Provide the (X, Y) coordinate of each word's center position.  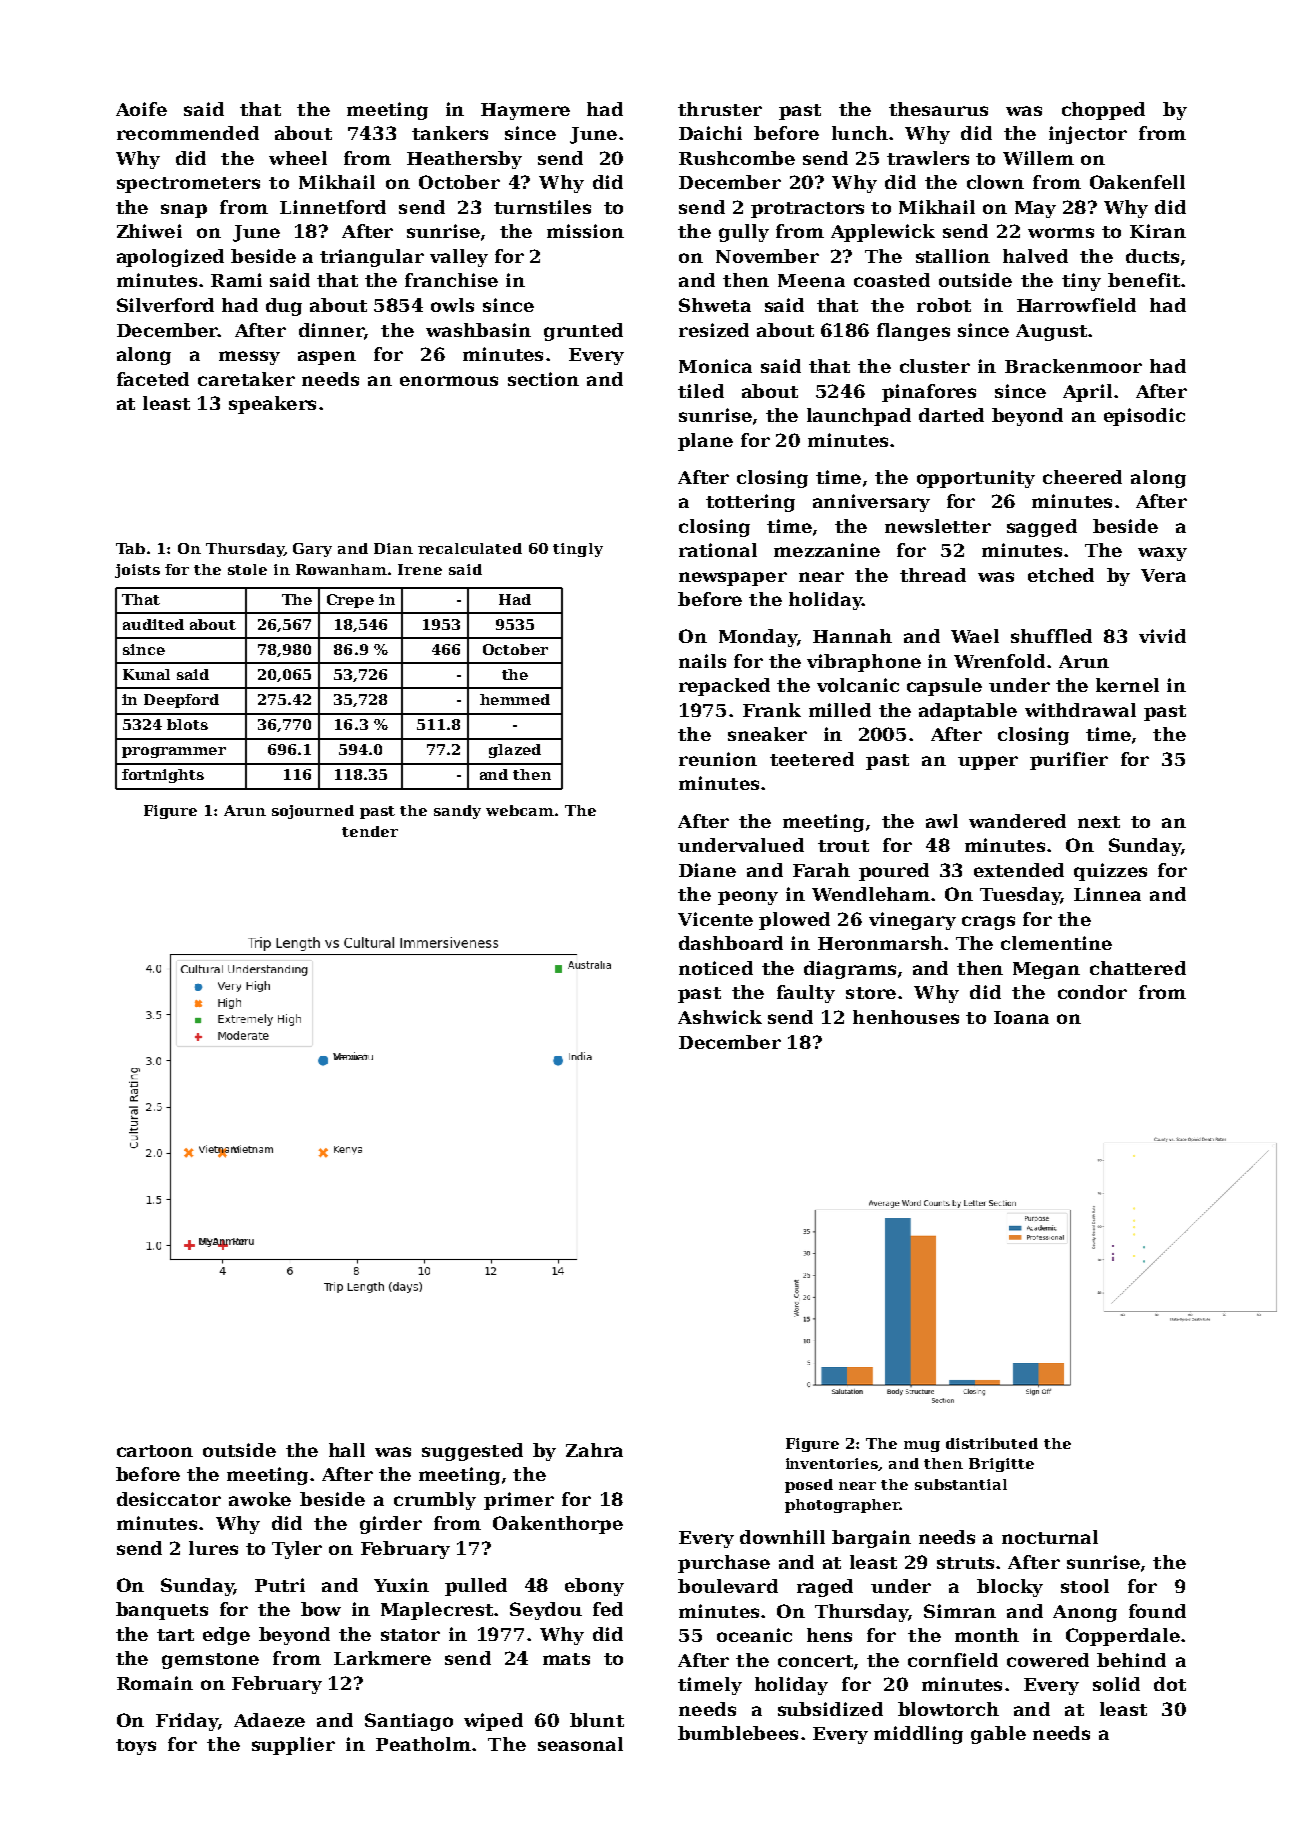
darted (951, 415)
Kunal (146, 674)
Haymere (525, 111)
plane (705, 442)
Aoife (141, 109)
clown (995, 182)
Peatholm (423, 1744)
